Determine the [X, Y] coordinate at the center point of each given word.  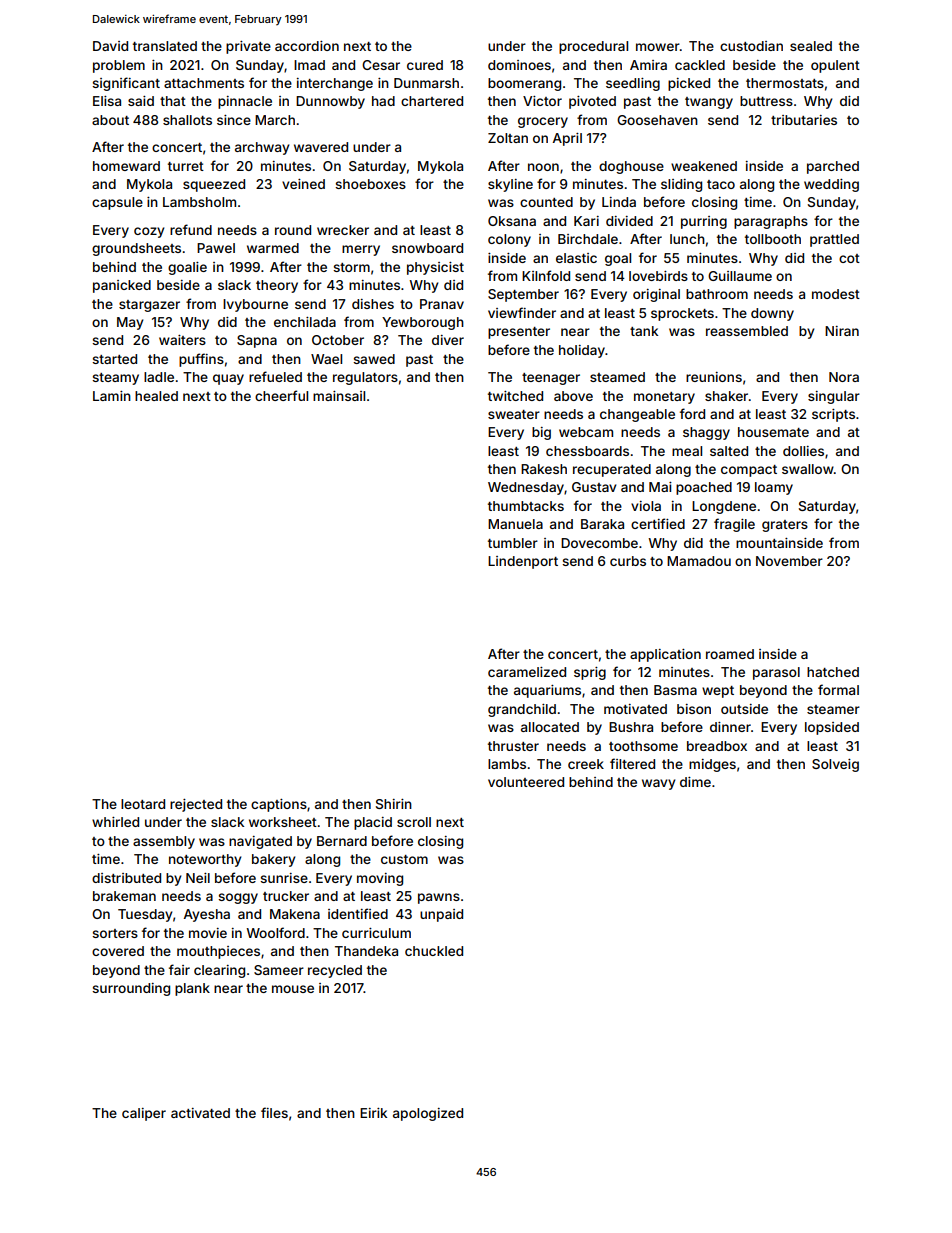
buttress [766, 101]
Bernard [342, 841]
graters [785, 526]
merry [361, 250]
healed [156, 396]
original [656, 295]
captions [279, 805]
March [275, 120]
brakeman [124, 896]
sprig [590, 673]
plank [192, 989]
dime [695, 782]
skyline [510, 185]
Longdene [724, 507]
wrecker [343, 230]
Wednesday [526, 488]
